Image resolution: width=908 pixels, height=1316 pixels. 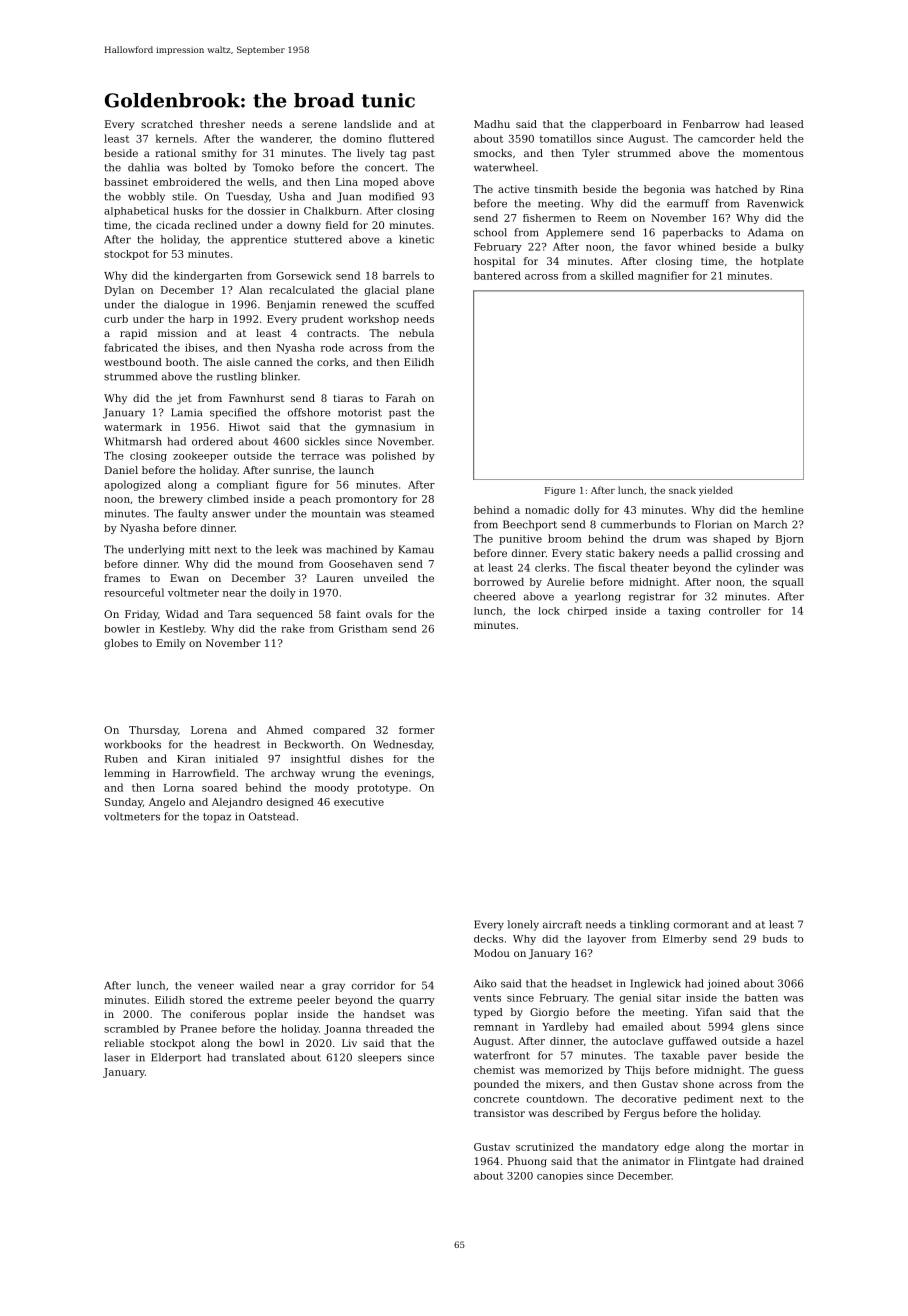 I want to click on controller, so click(x=735, y=611).
